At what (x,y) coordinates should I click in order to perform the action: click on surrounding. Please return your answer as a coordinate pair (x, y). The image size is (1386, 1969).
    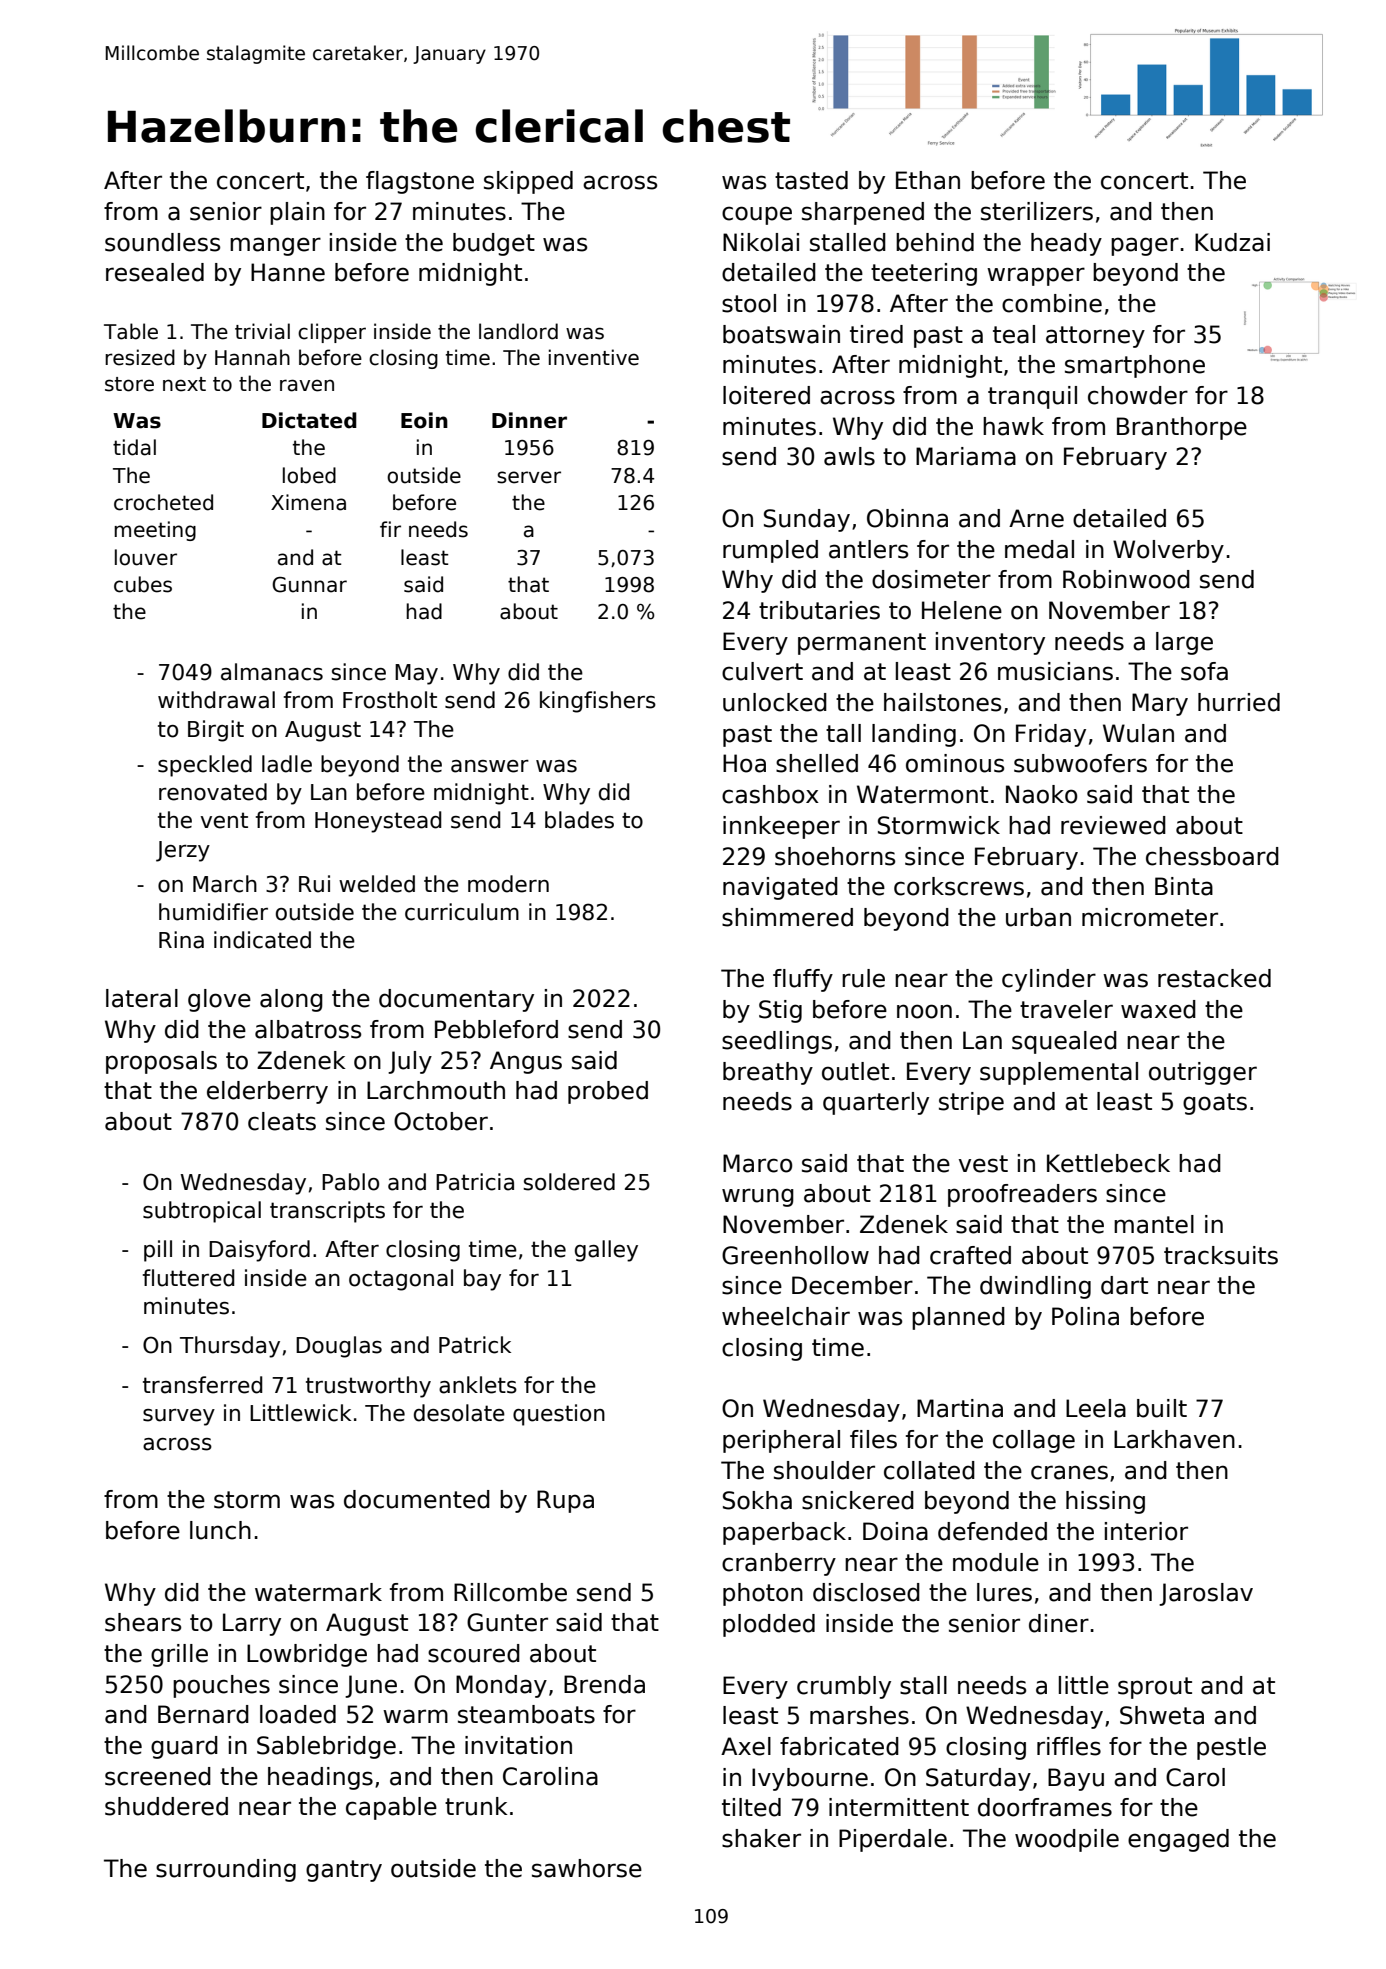
    Looking at the image, I should click on (226, 1870).
